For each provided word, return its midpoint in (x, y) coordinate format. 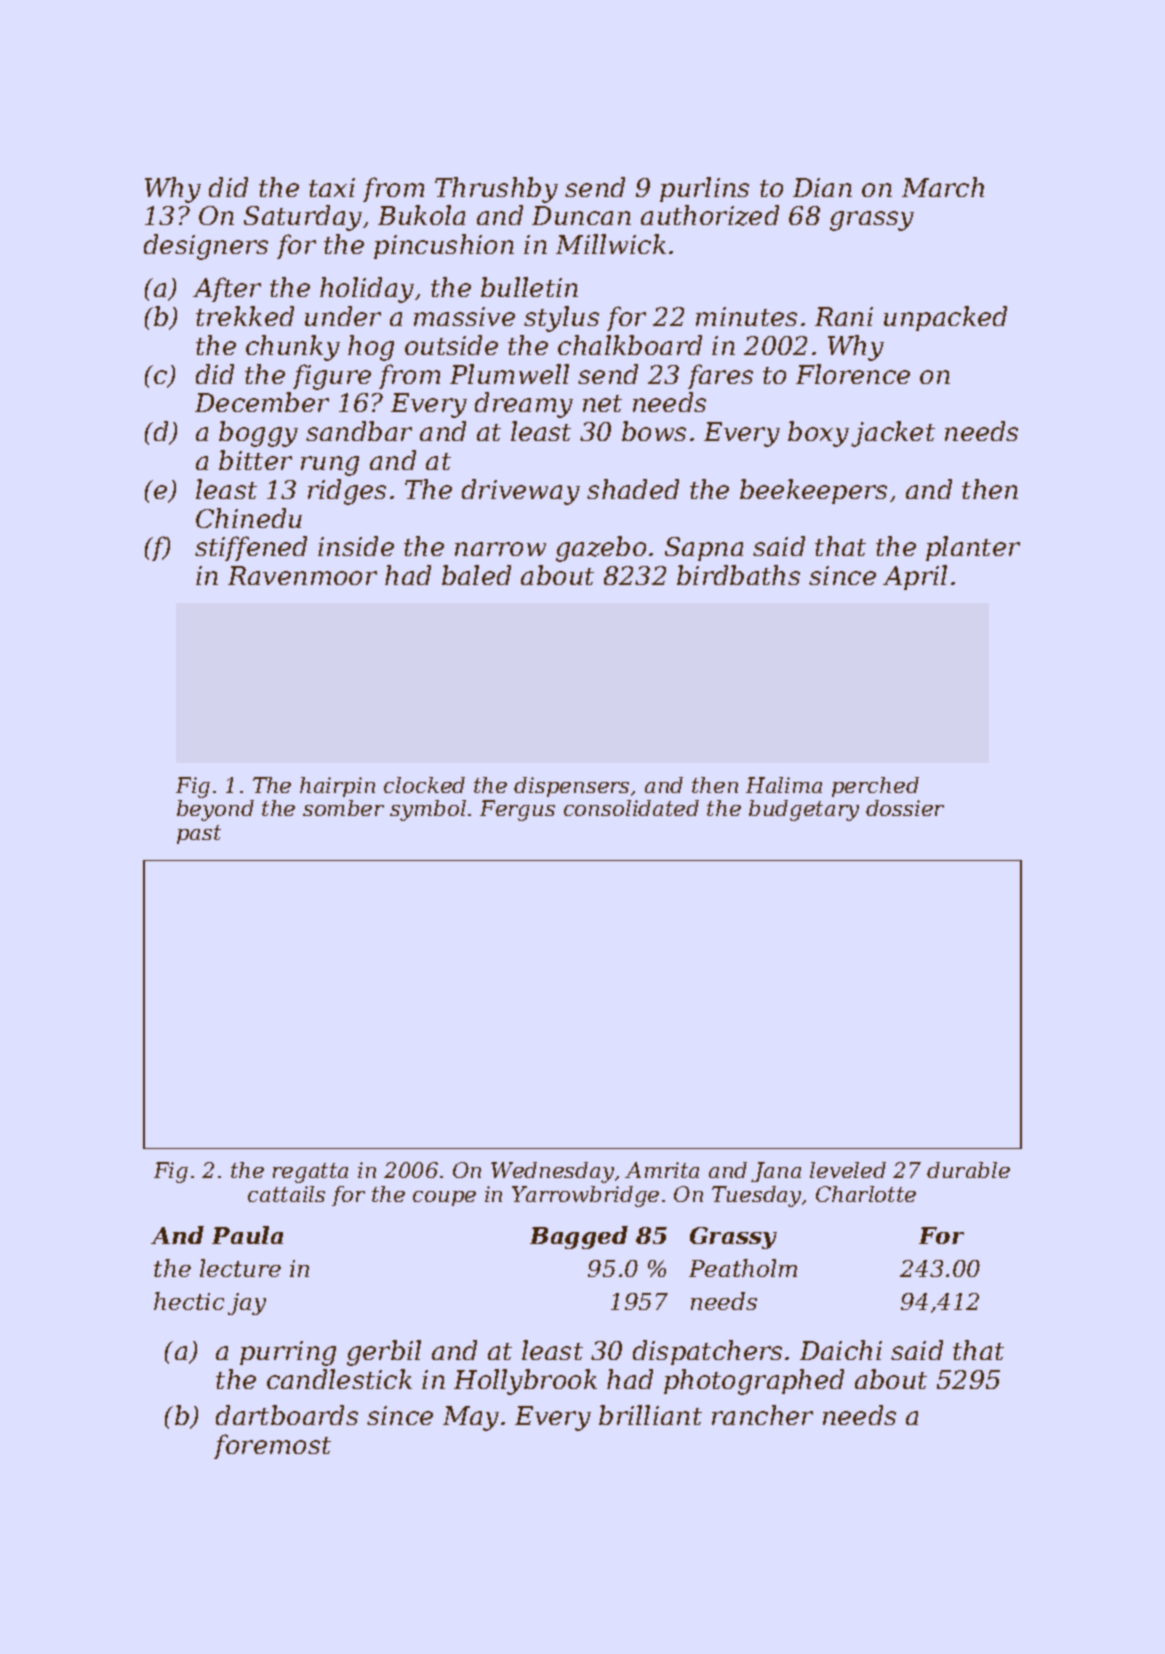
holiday (367, 290)
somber (343, 808)
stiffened (251, 548)
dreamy (524, 405)
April (915, 577)
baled (476, 575)
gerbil (384, 1353)
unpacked (945, 318)
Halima (784, 785)
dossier (905, 808)
